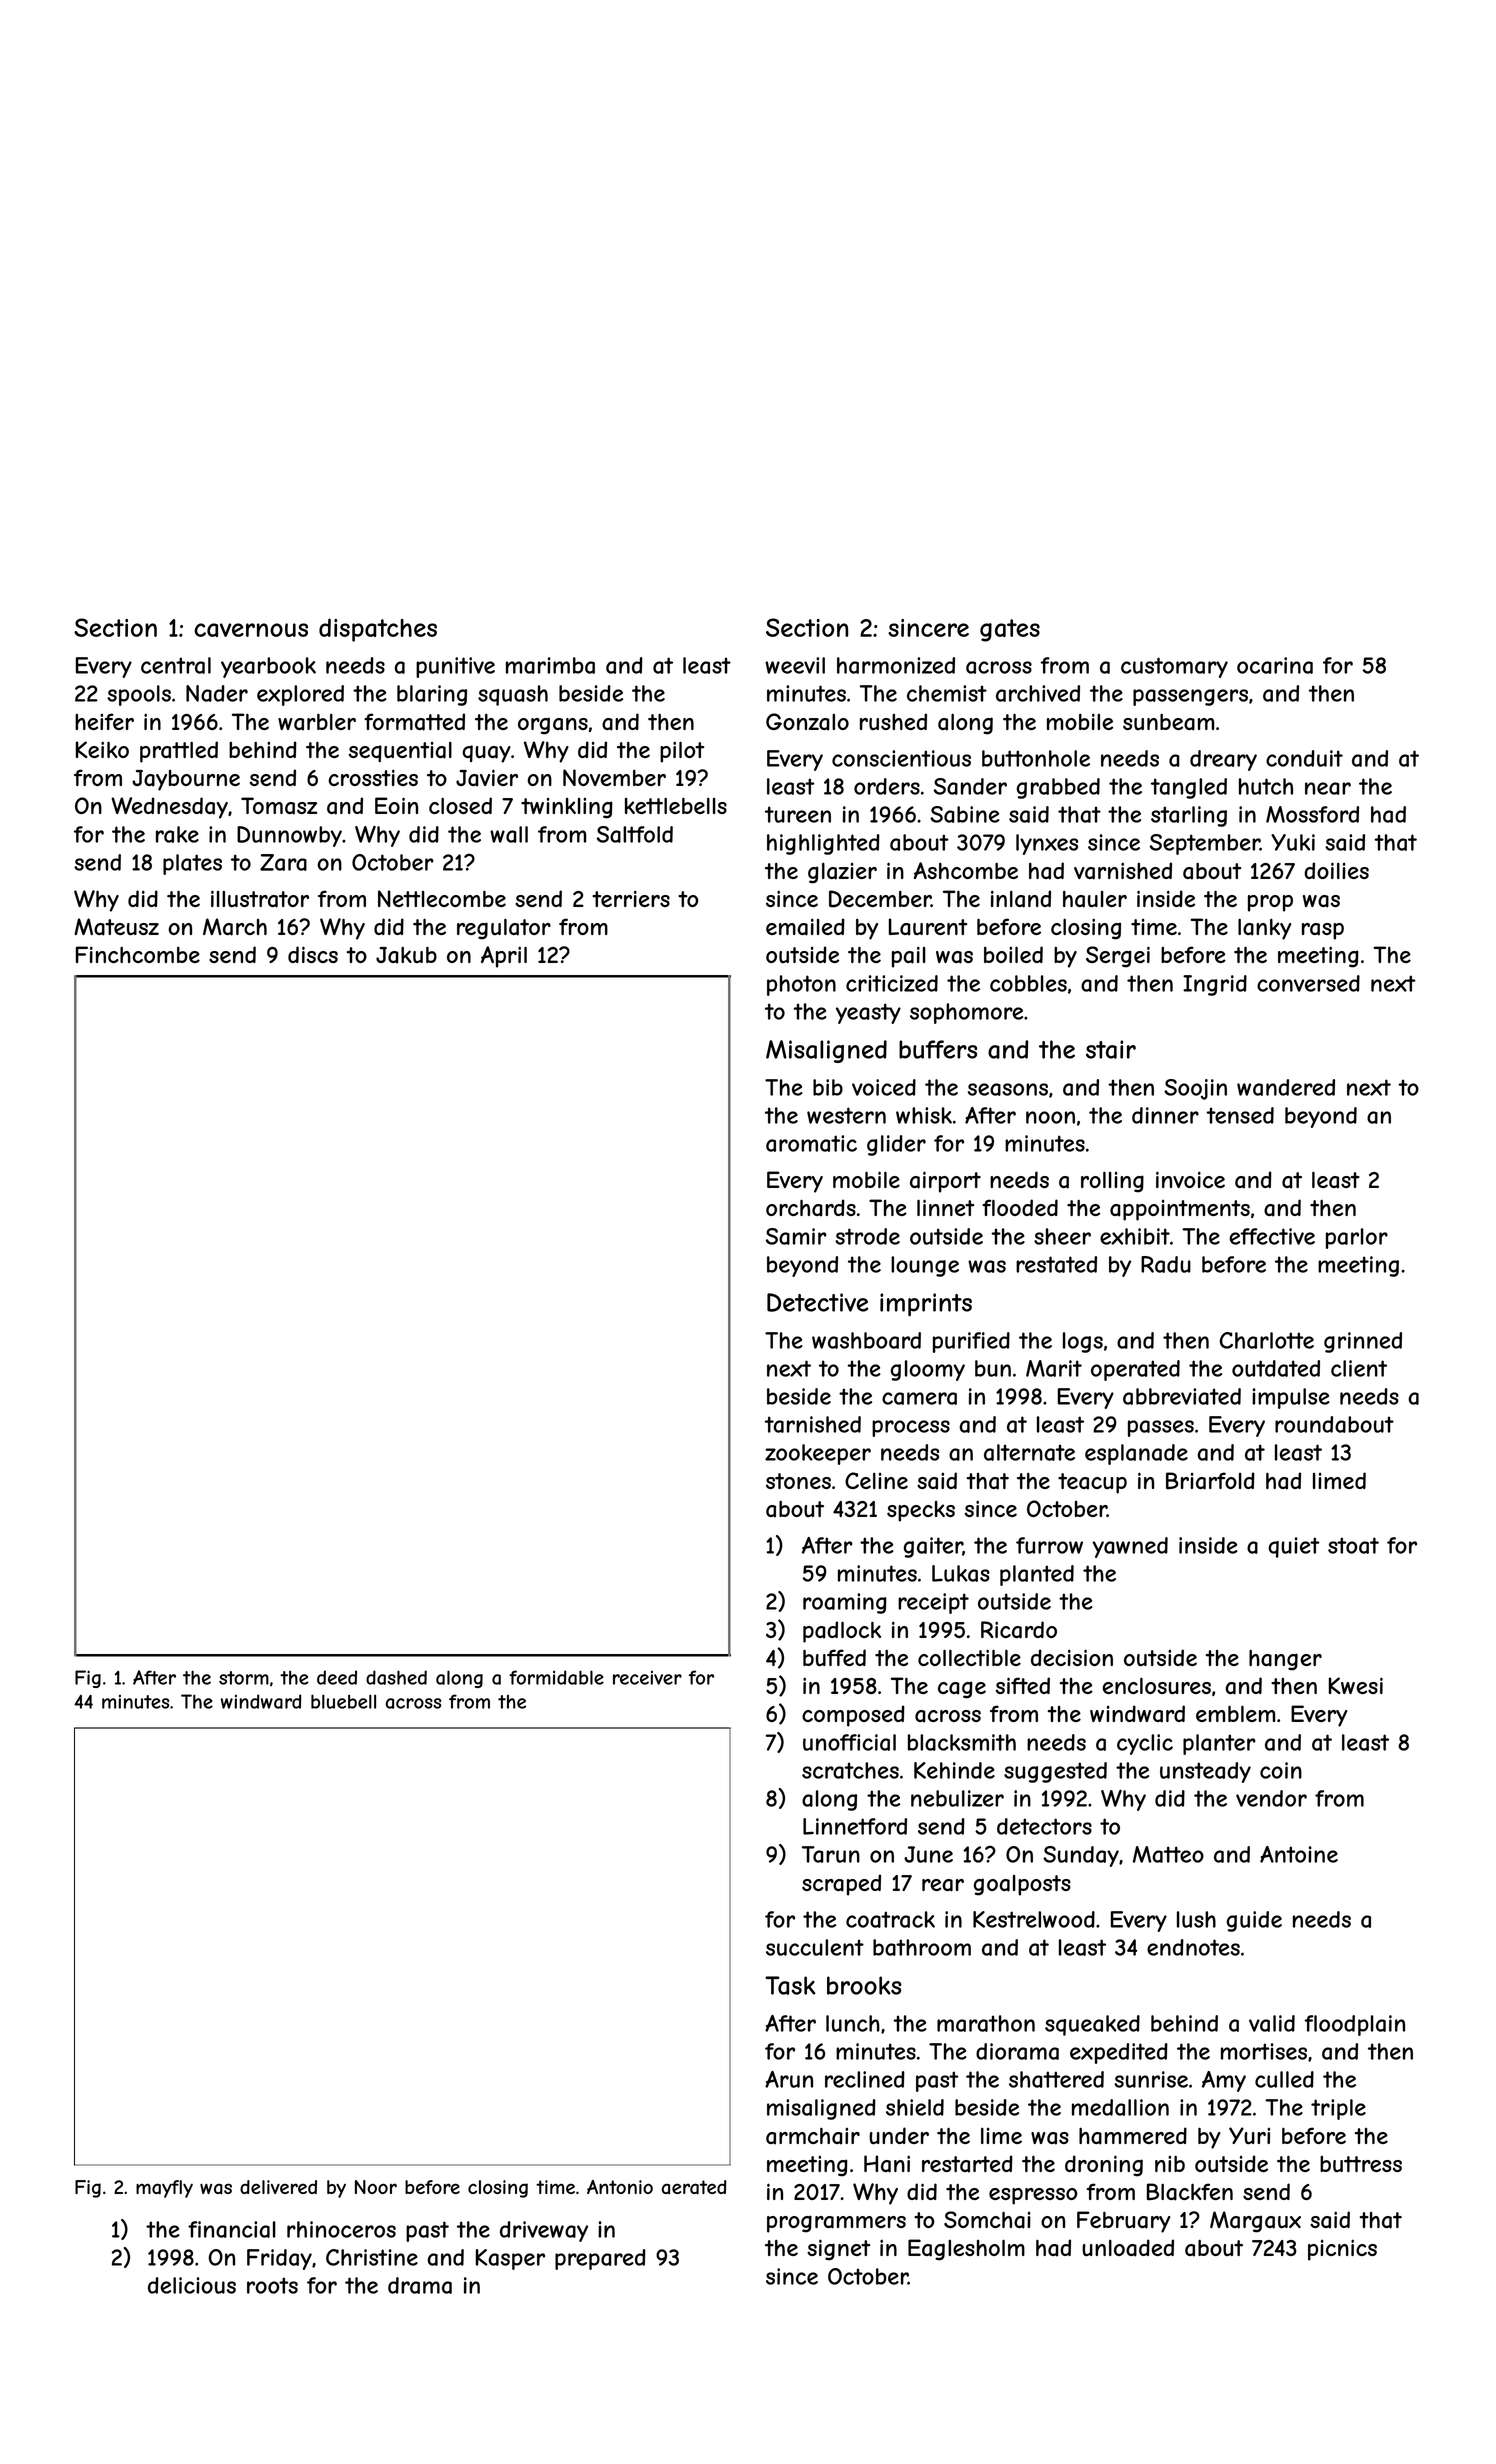 The image size is (1496, 2464). Describe the element at coordinates (164, 2189) in the screenshot. I see `mayfly` at that location.
